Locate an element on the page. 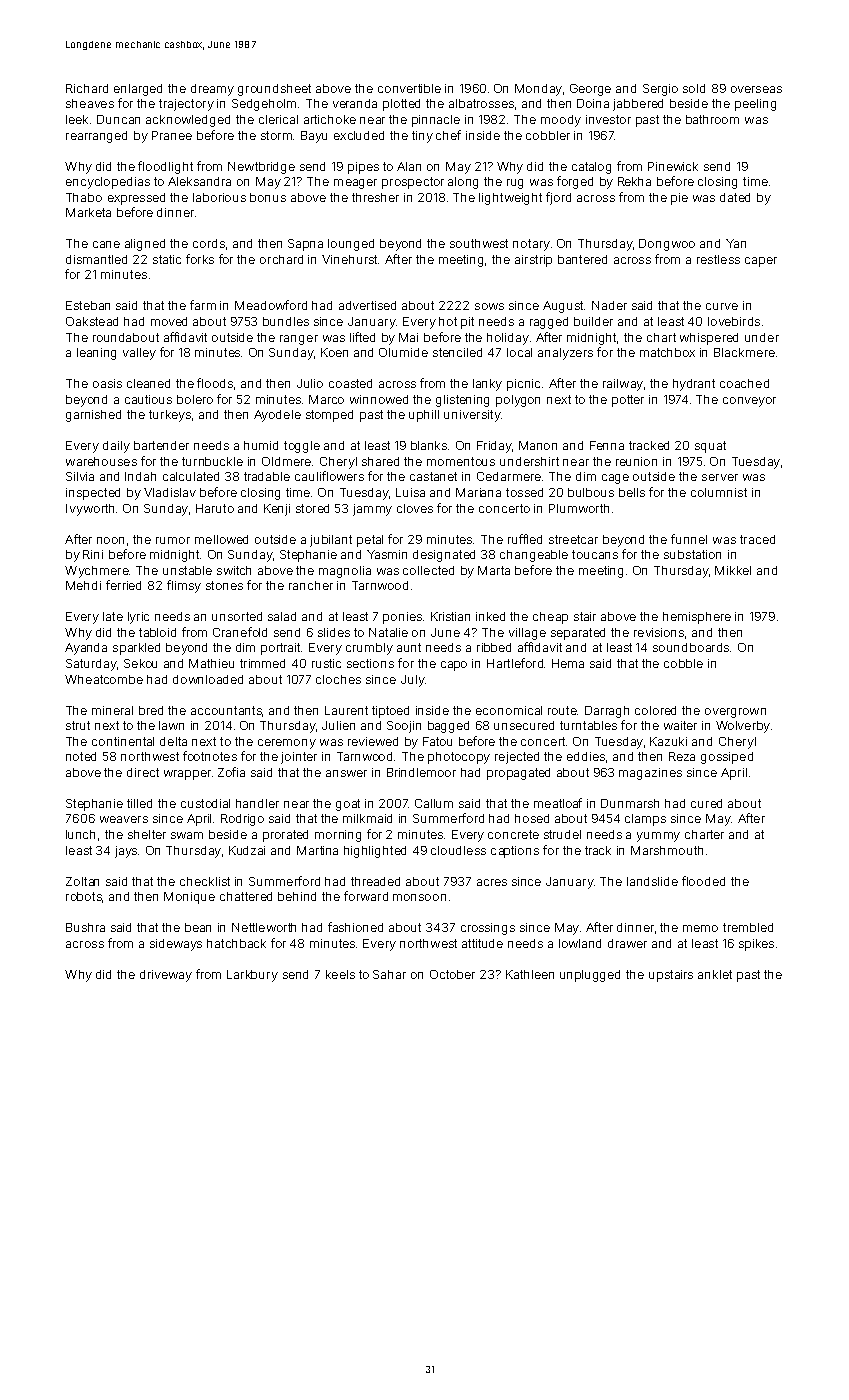 The image size is (849, 1400). strut is located at coordinates (78, 725).
